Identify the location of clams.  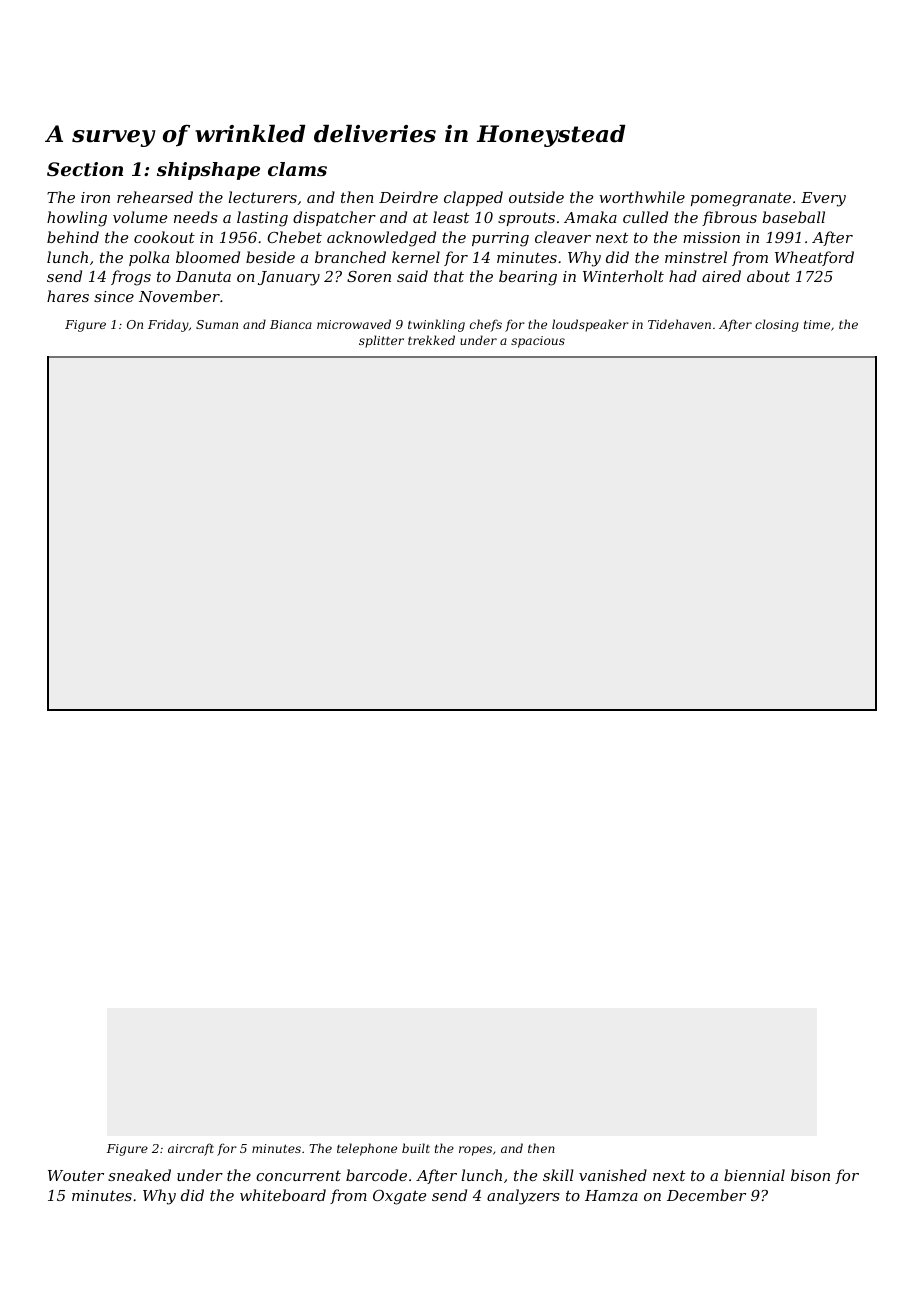
(297, 169).
